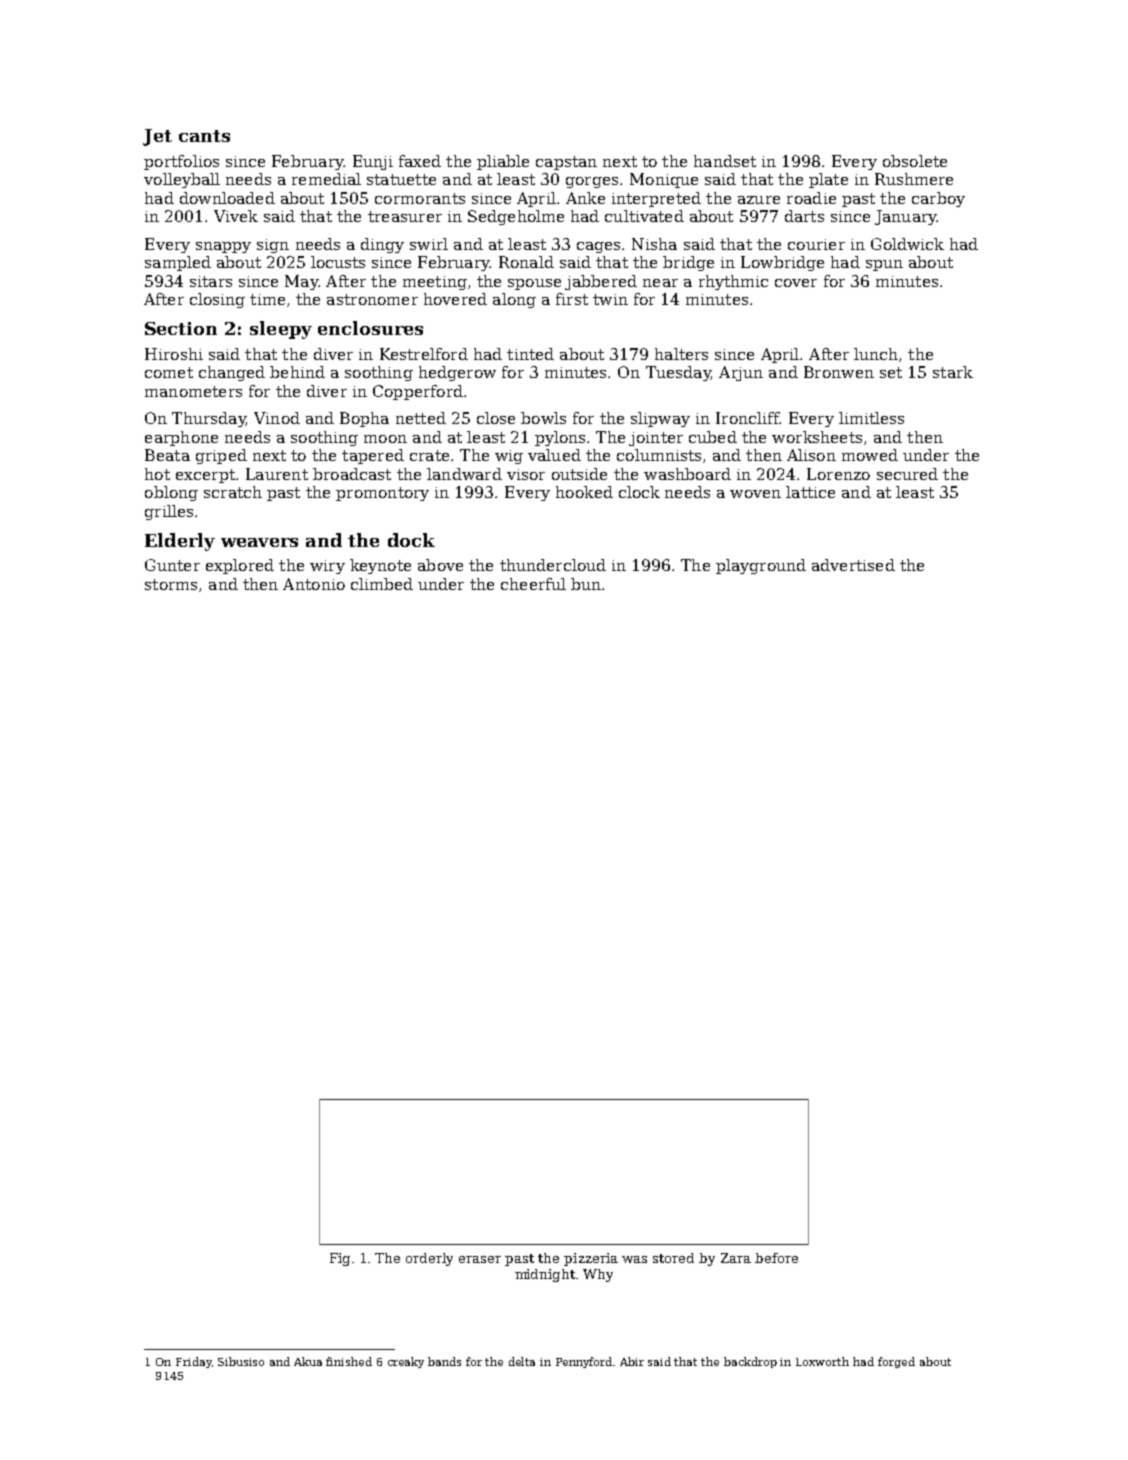 The height and width of the screenshot is (1460, 1128). What do you see at coordinates (340, 1259) in the screenshot?
I see `Fig` at bounding box center [340, 1259].
